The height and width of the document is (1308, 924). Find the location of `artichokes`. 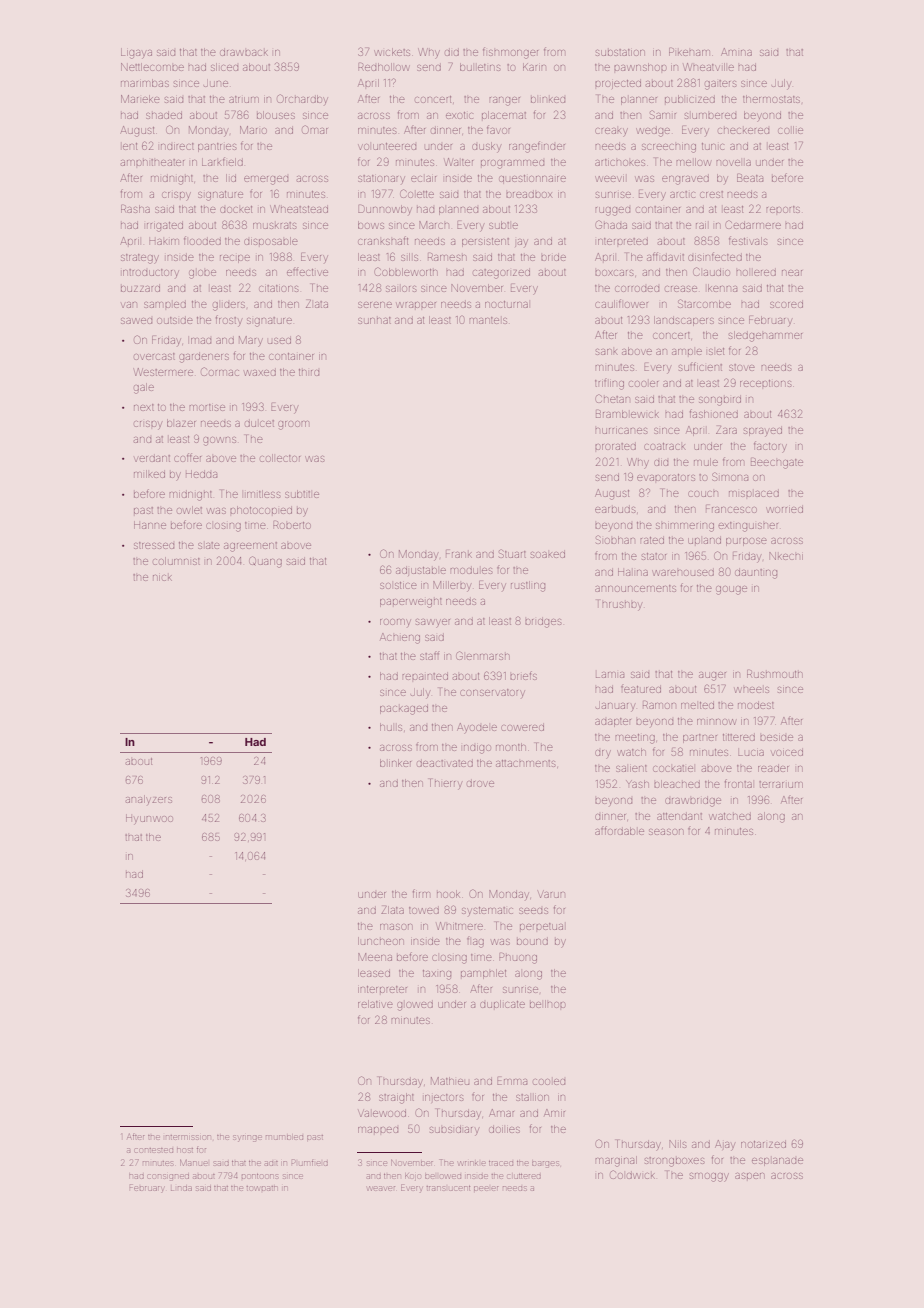

artichokes is located at coordinates (620, 162).
